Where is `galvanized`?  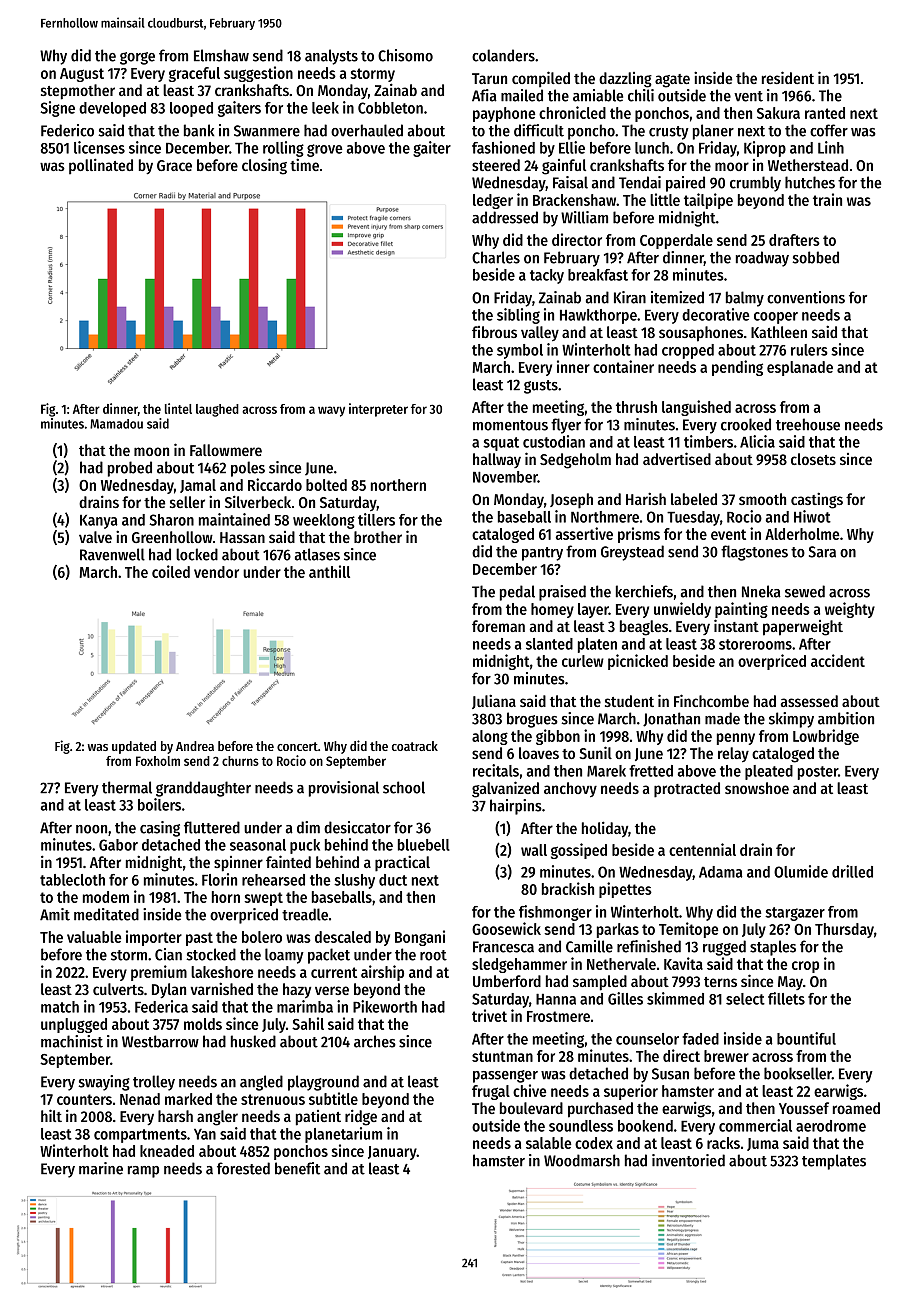
galvanized is located at coordinates (505, 789).
